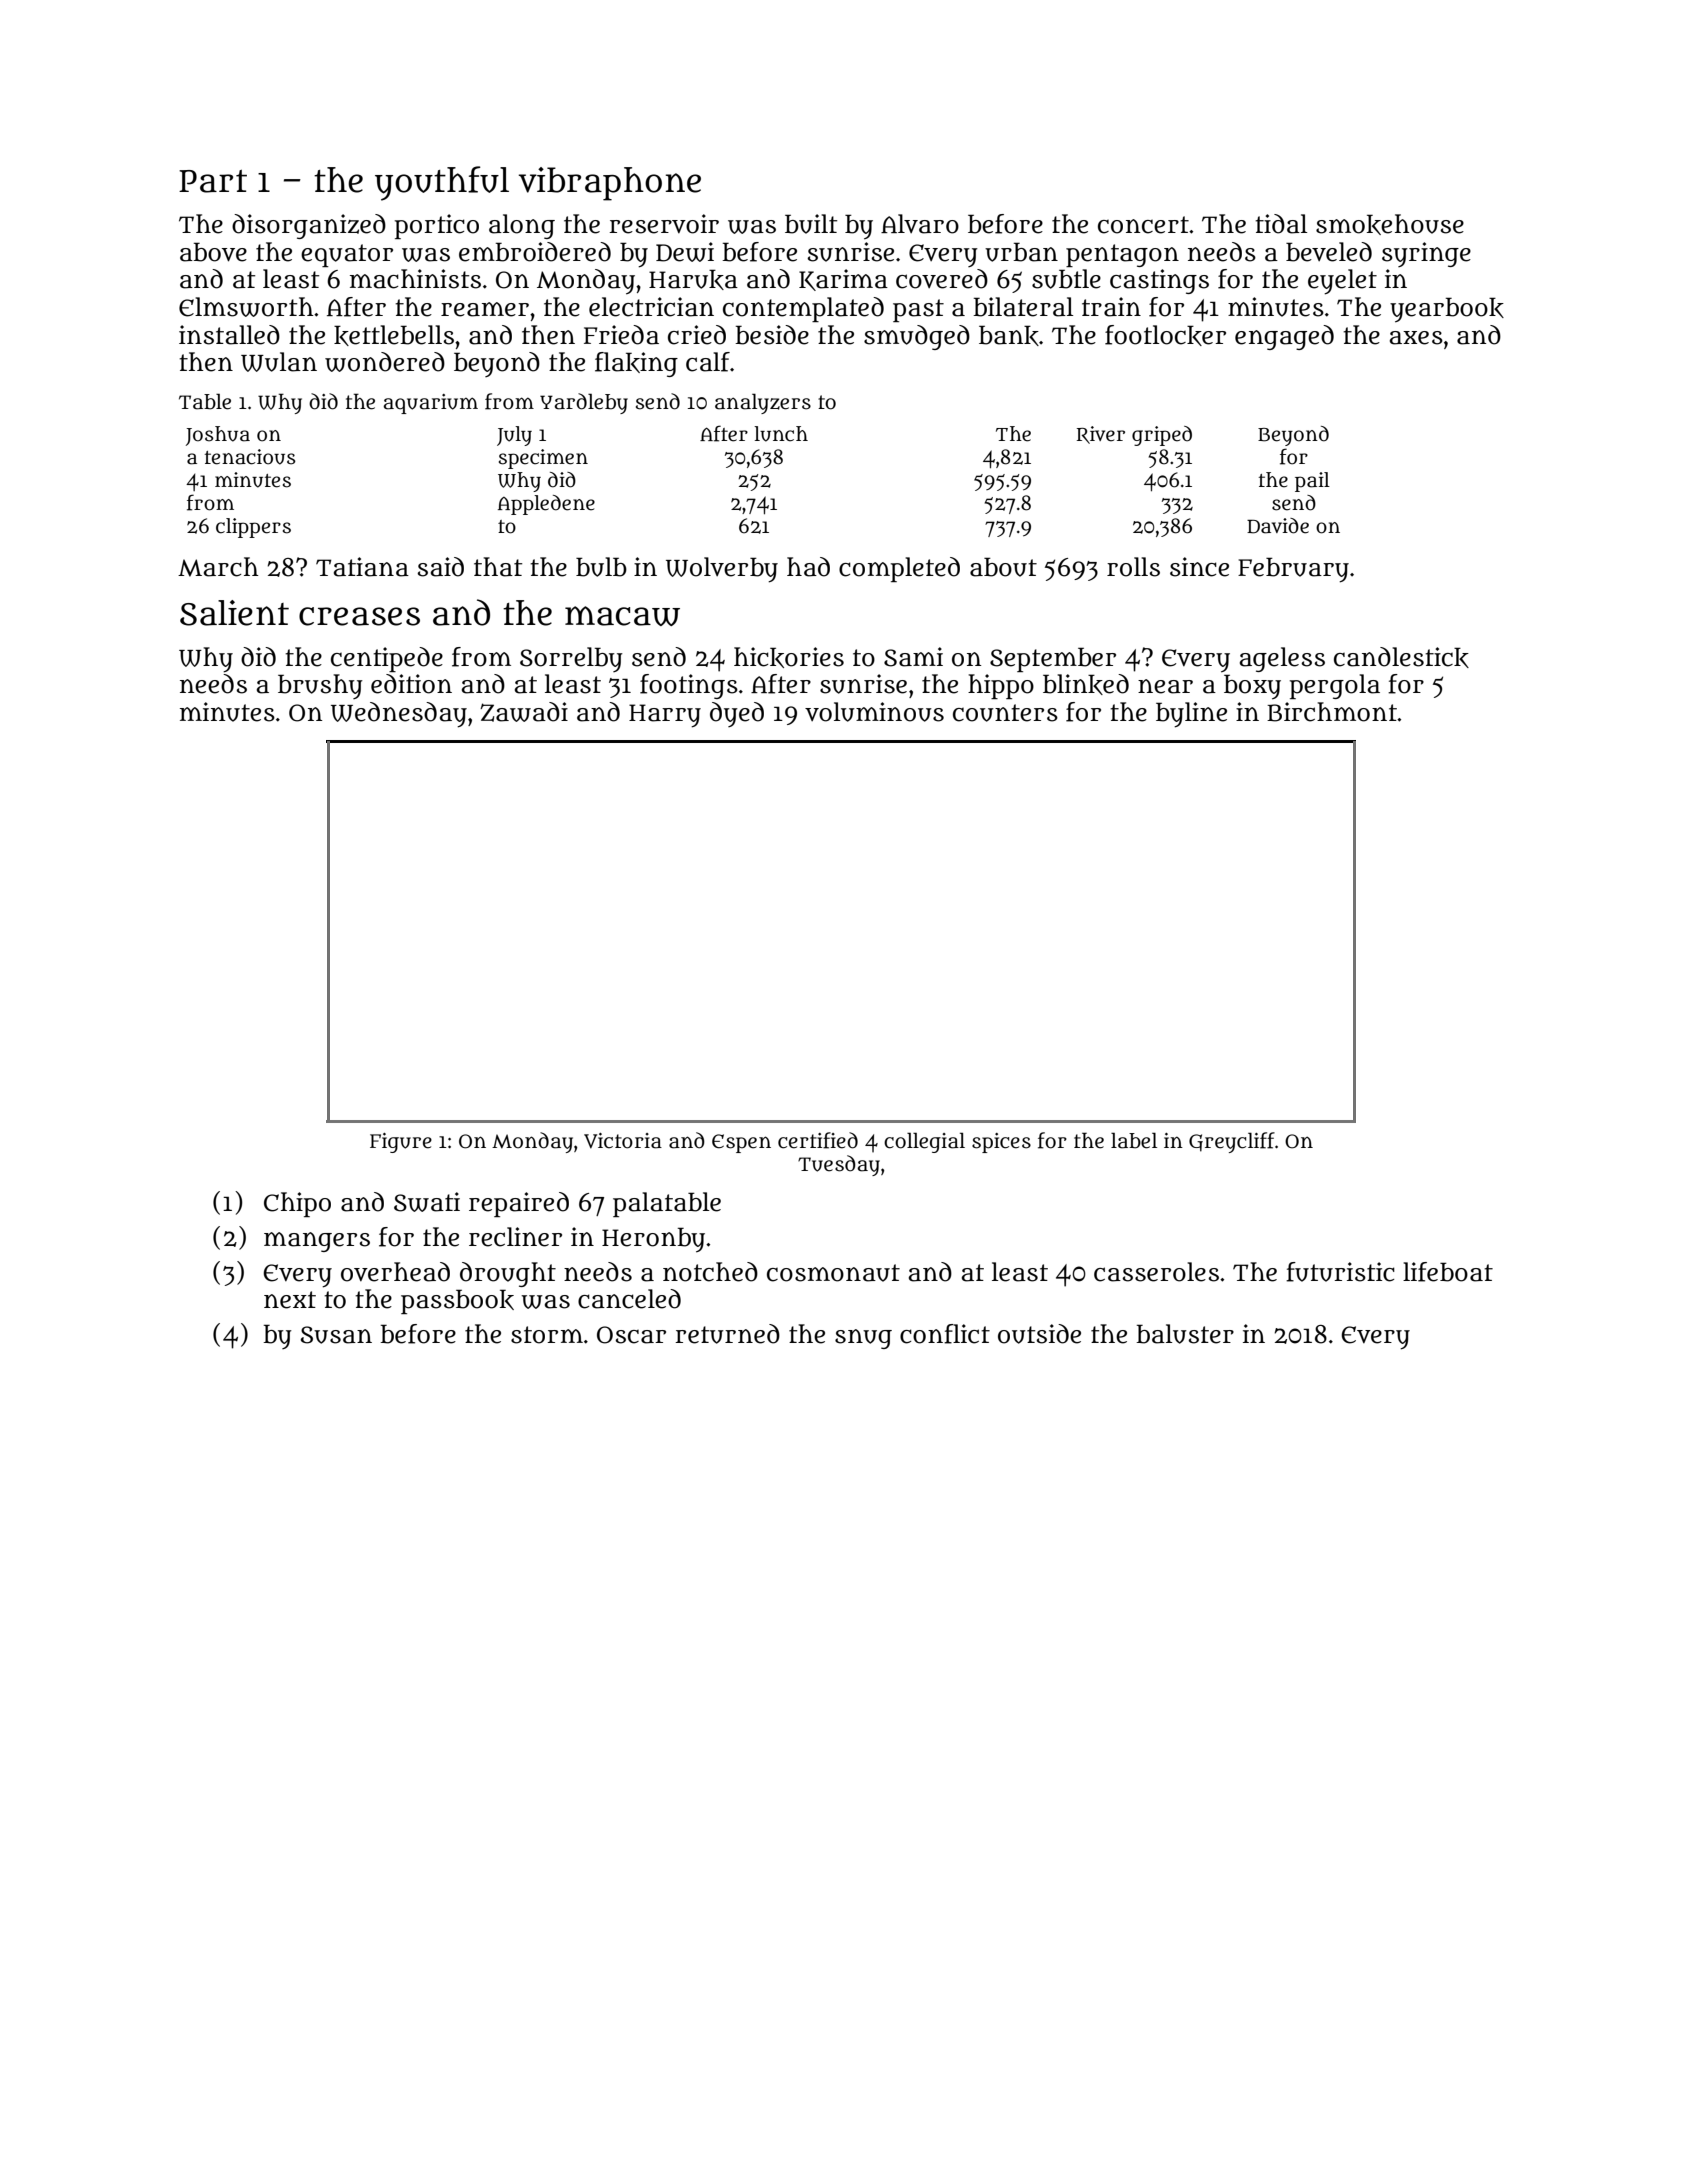 The height and width of the document is (2178, 1683). What do you see at coordinates (218, 436) in the document?
I see `Joshua` at bounding box center [218, 436].
